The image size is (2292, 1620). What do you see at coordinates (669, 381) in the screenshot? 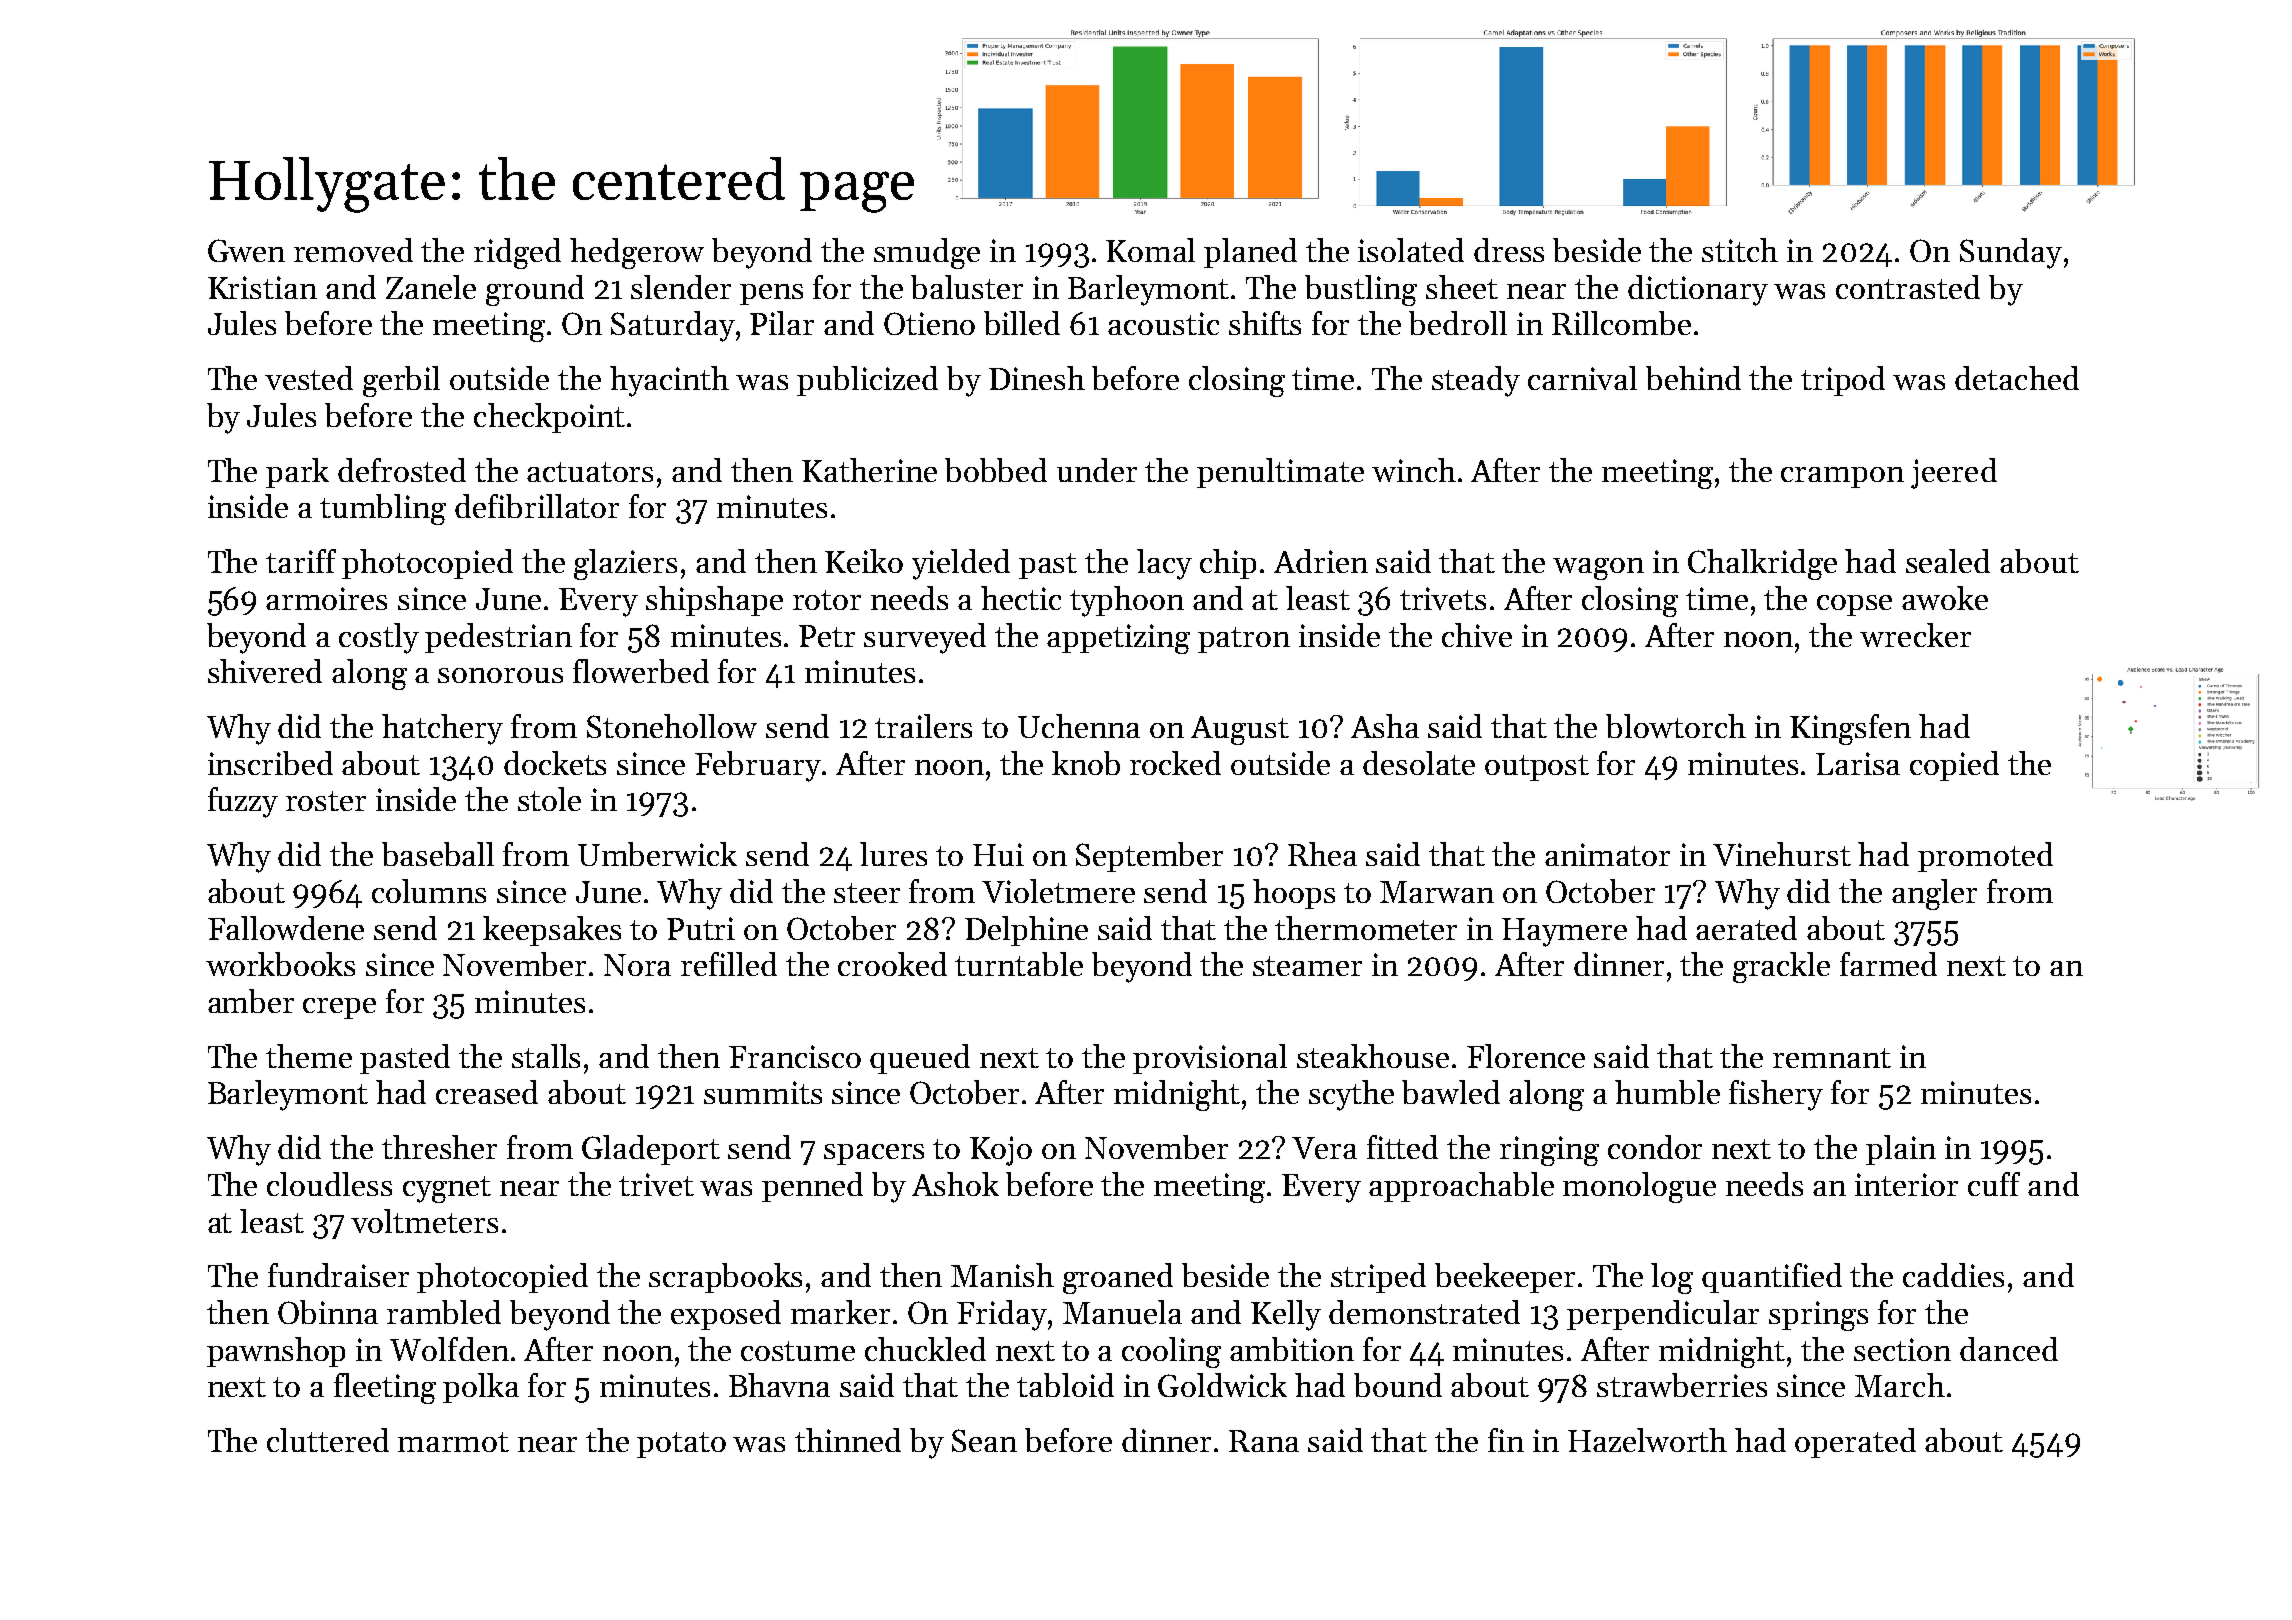
I see `hyacinth` at bounding box center [669, 381].
